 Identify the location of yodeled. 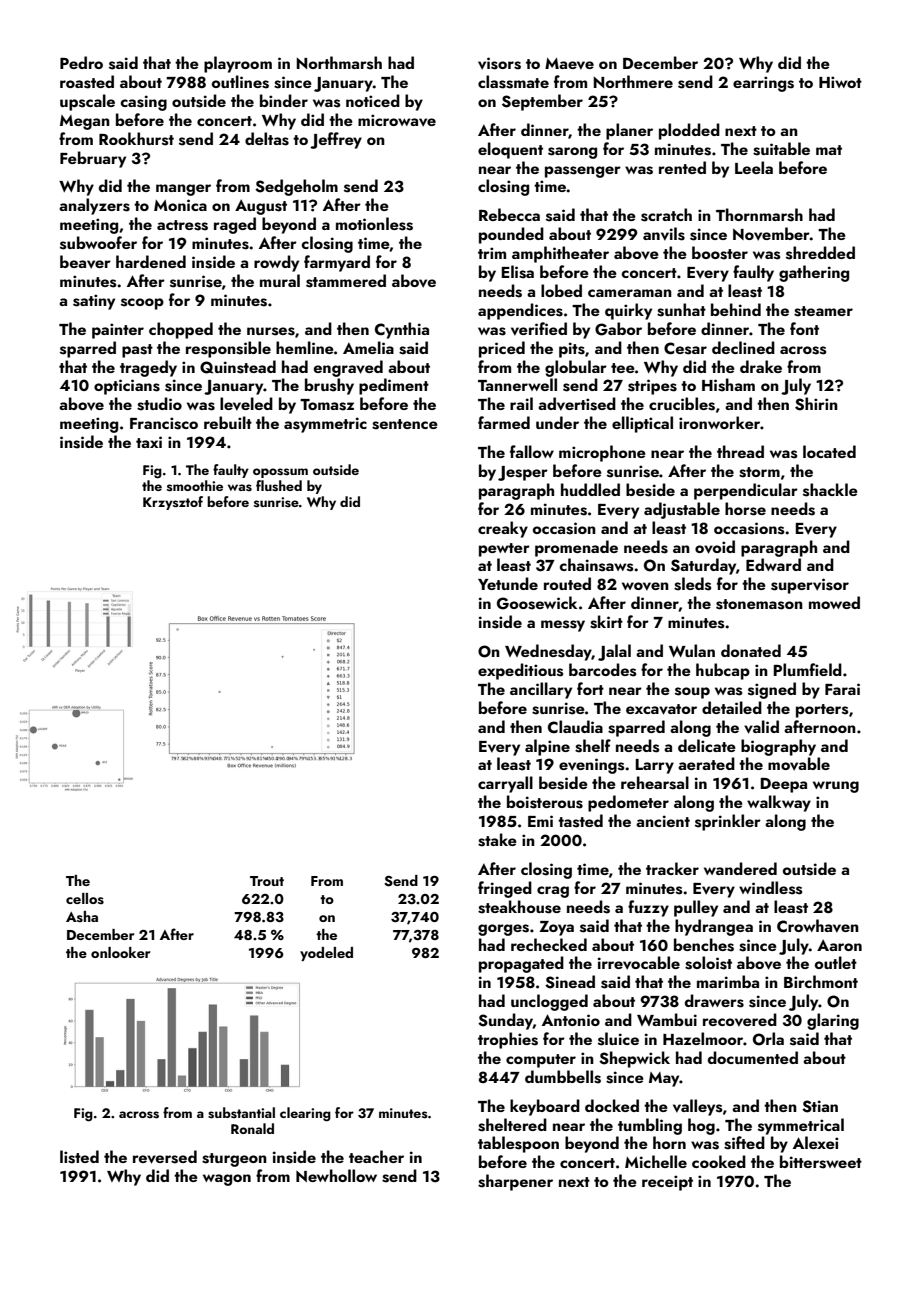
(326, 954).
